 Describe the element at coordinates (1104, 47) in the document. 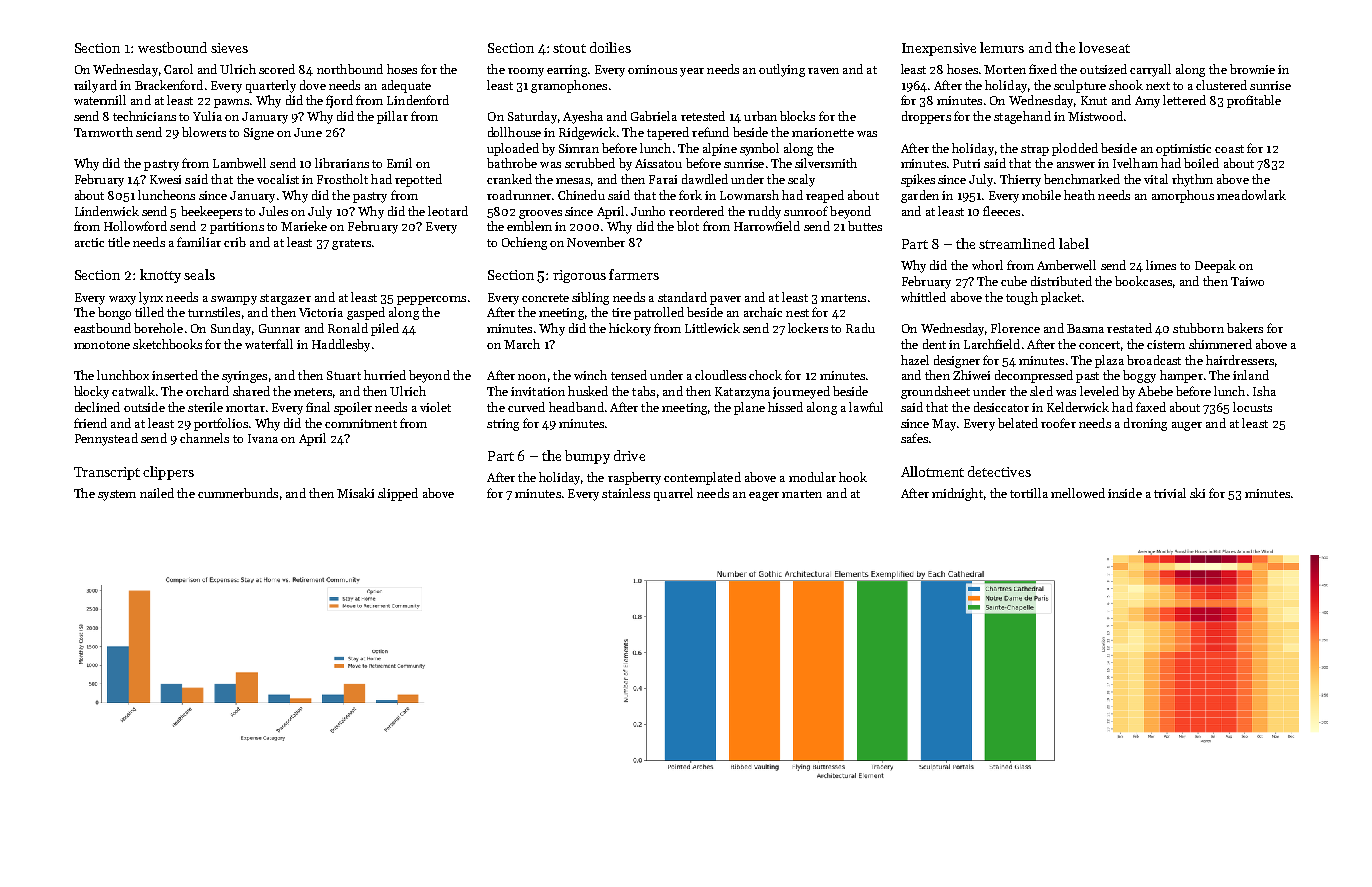

I see `loveseat` at that location.
